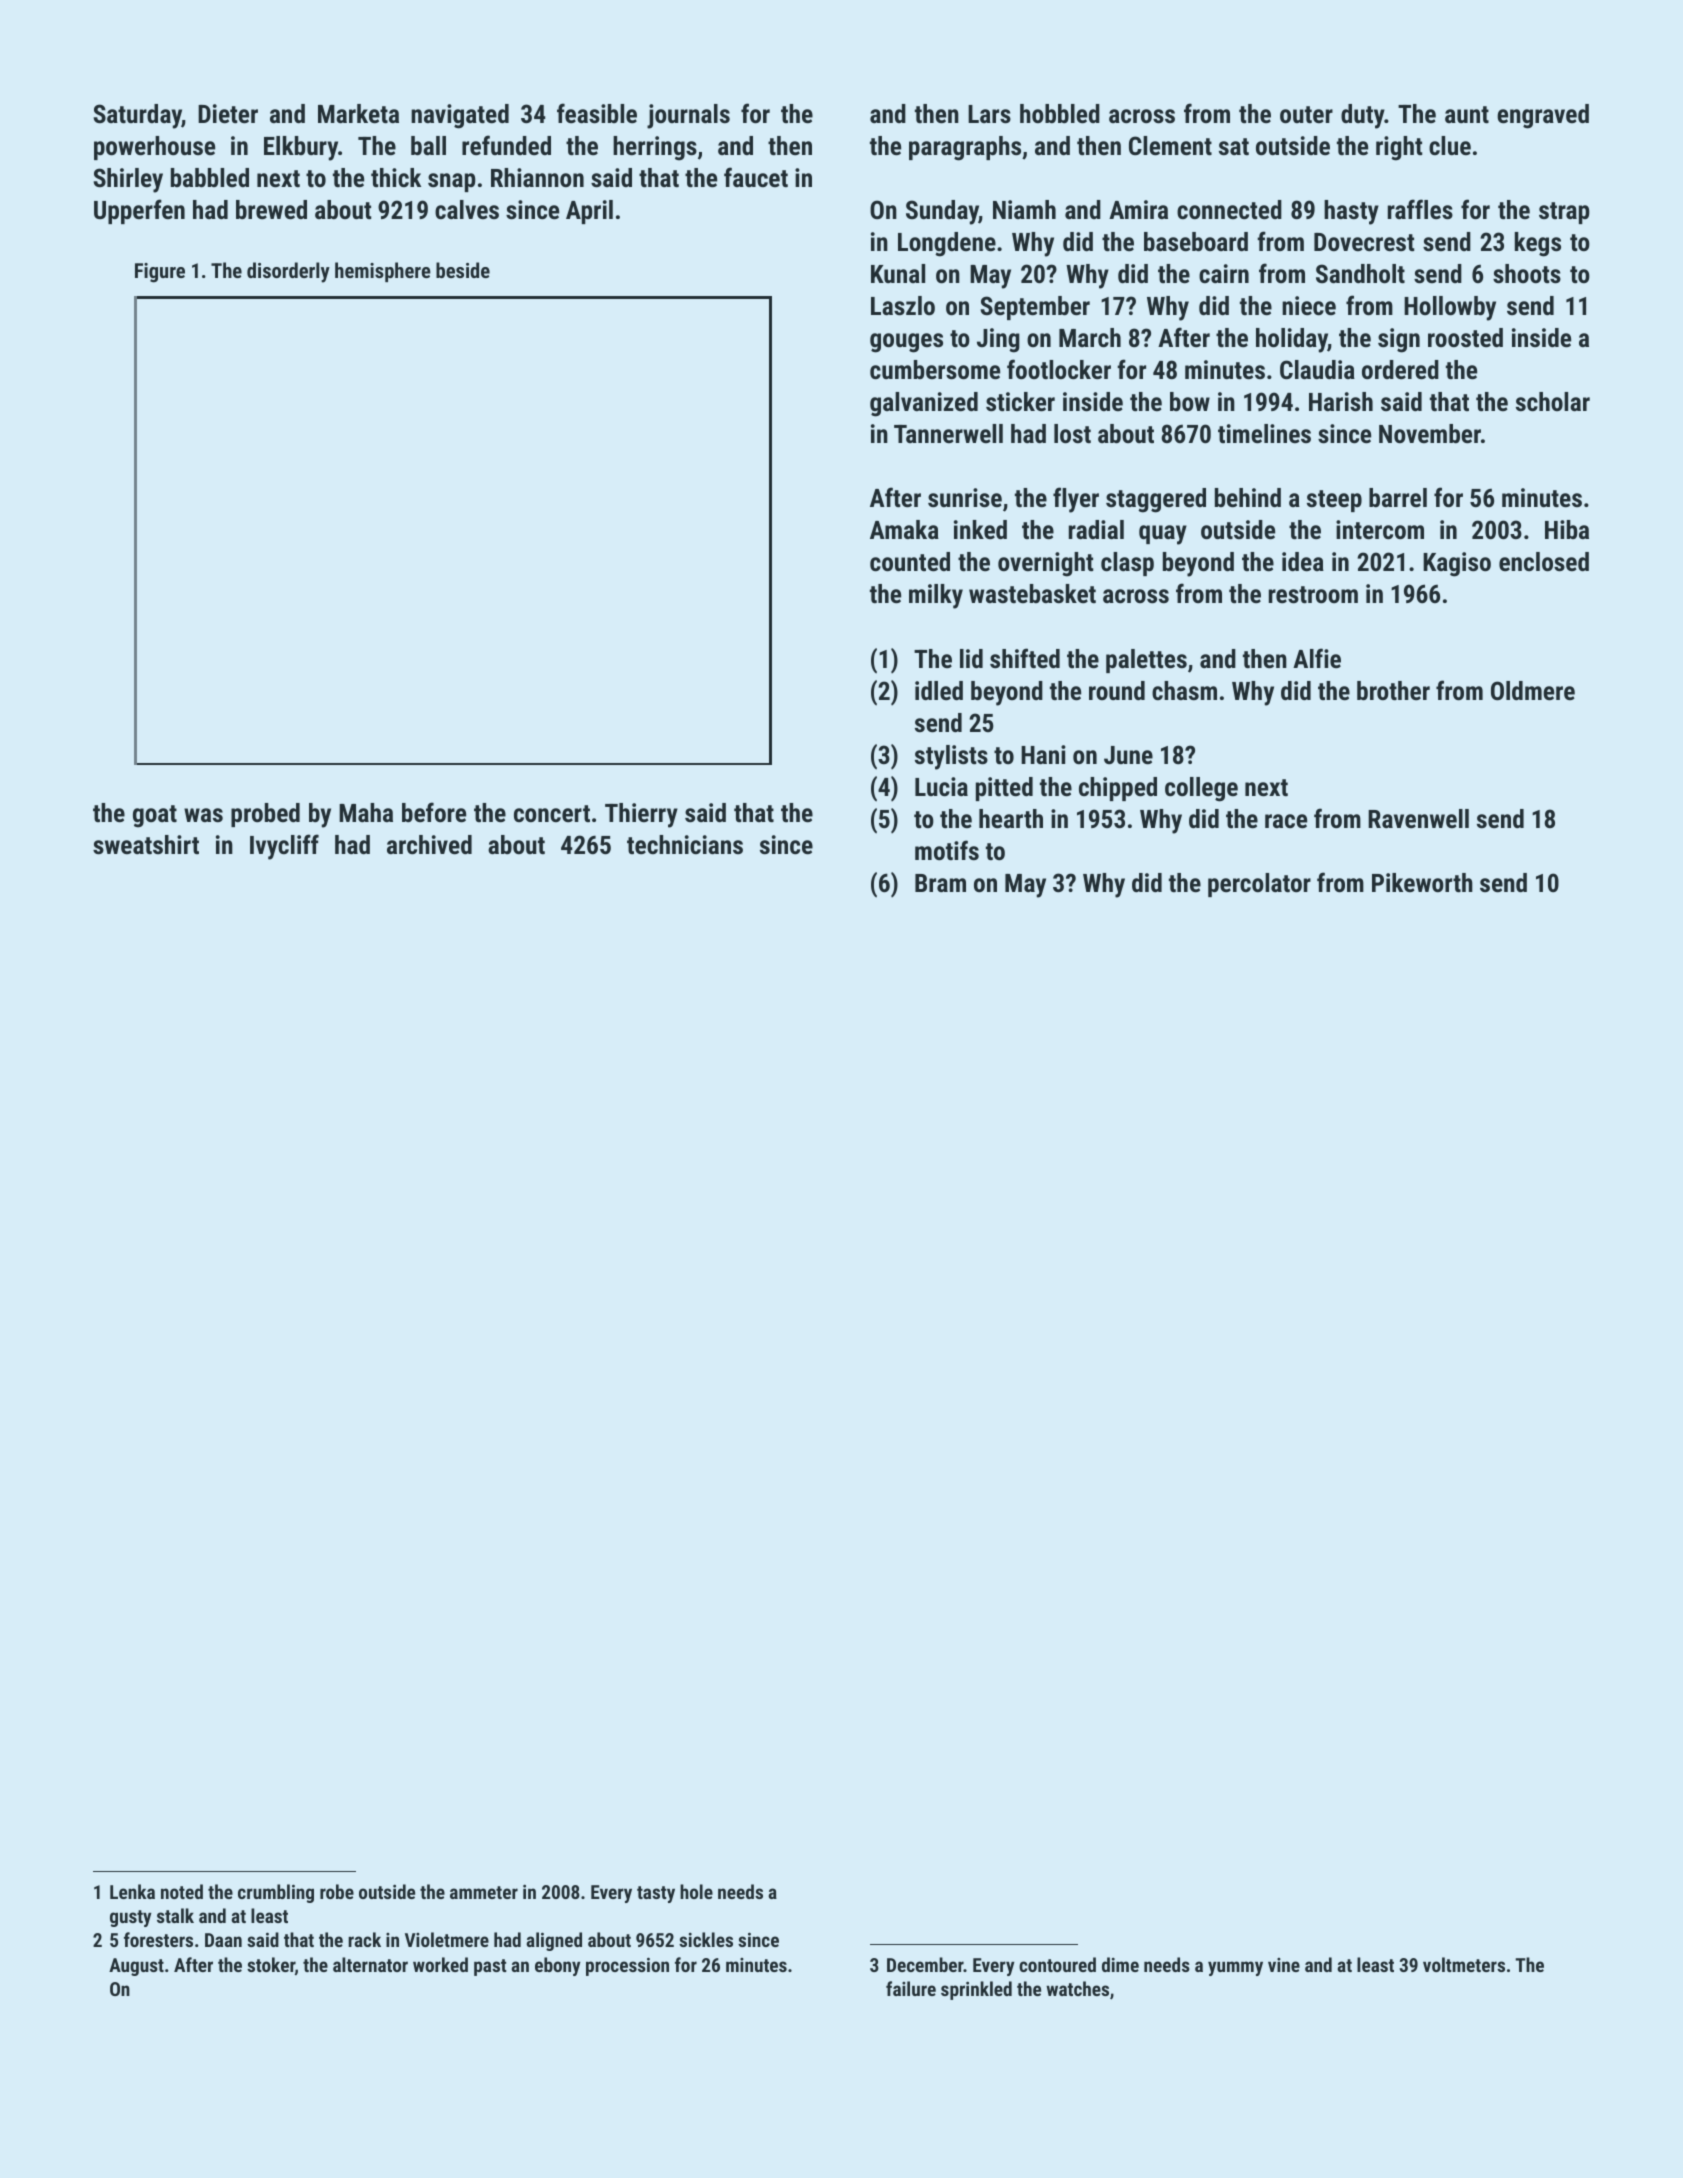 This page has width=1683, height=2178. I want to click on Ivycliff, so click(284, 847).
